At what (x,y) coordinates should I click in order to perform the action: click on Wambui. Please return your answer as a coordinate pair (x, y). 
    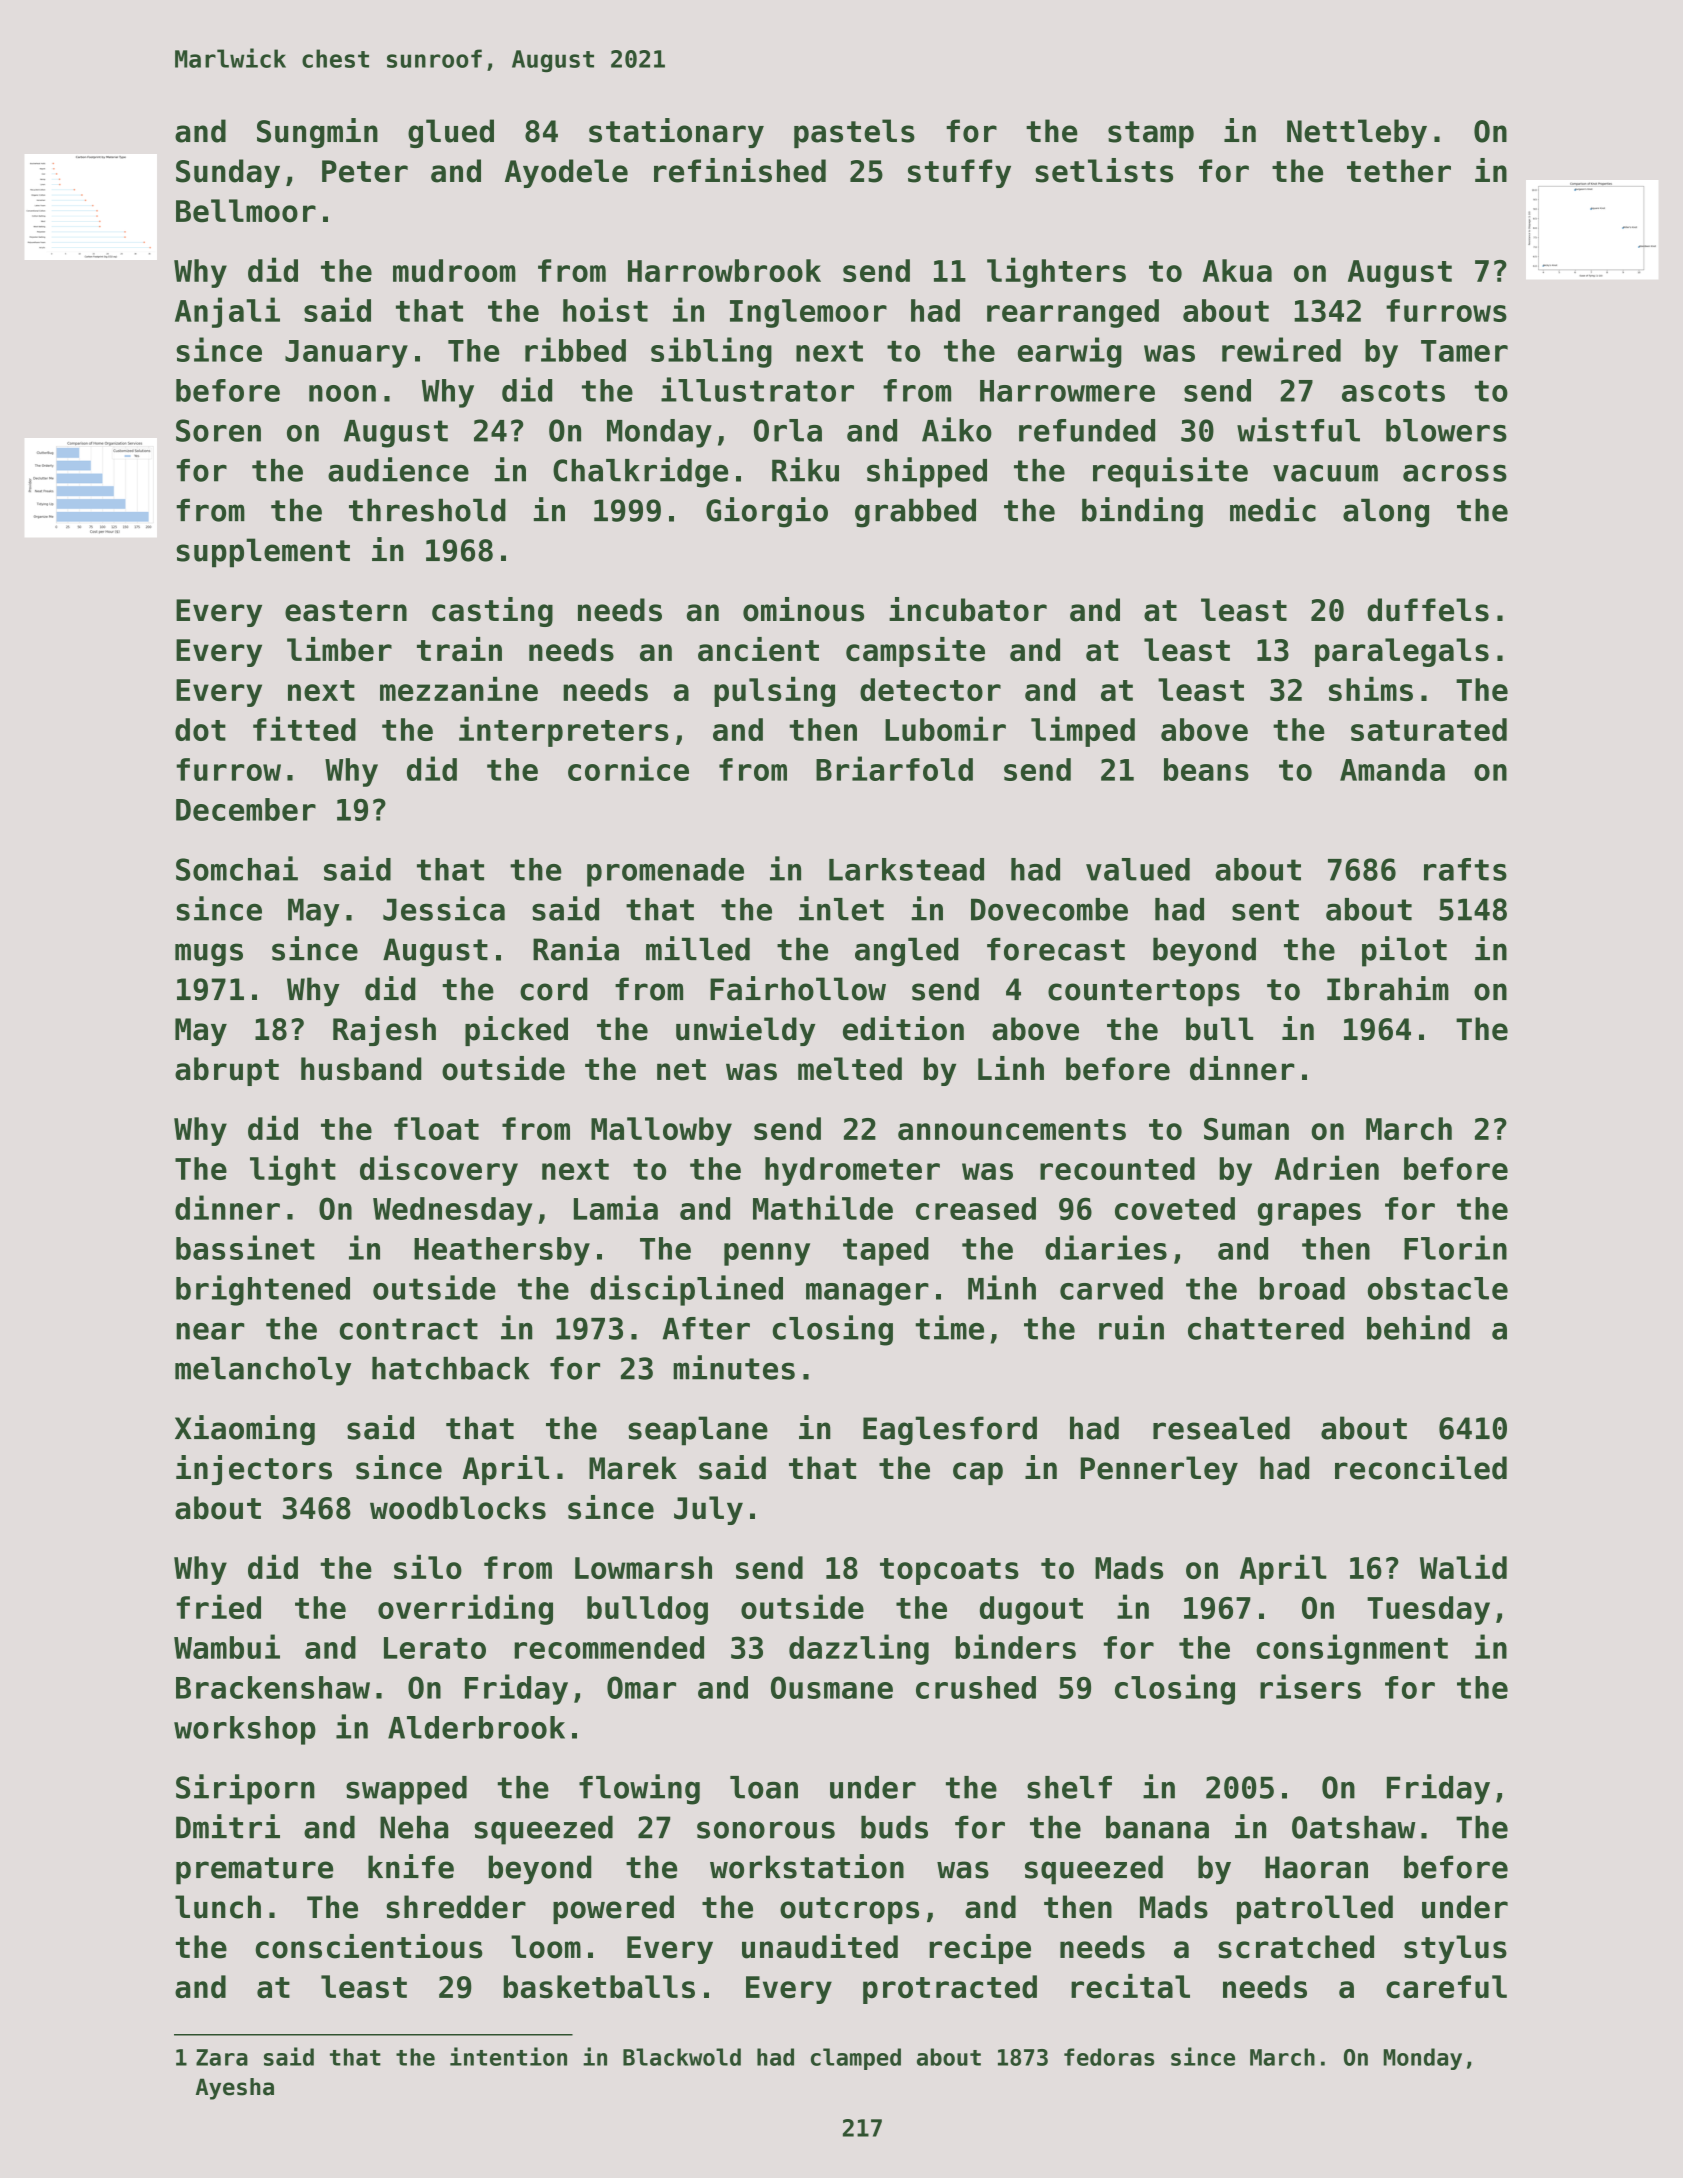
    Looking at the image, I should click on (227, 1646).
